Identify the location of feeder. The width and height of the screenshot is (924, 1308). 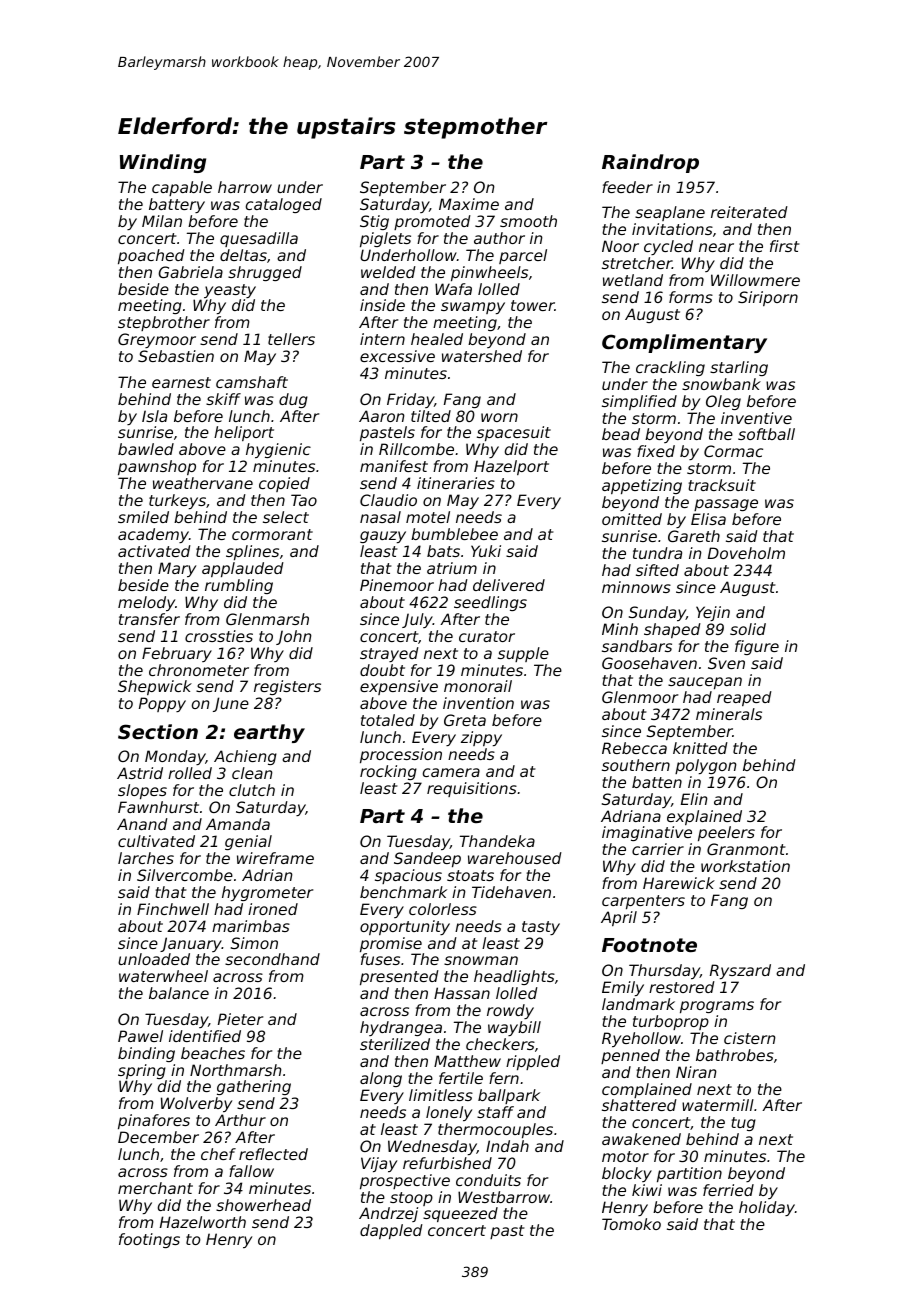
(627, 187).
